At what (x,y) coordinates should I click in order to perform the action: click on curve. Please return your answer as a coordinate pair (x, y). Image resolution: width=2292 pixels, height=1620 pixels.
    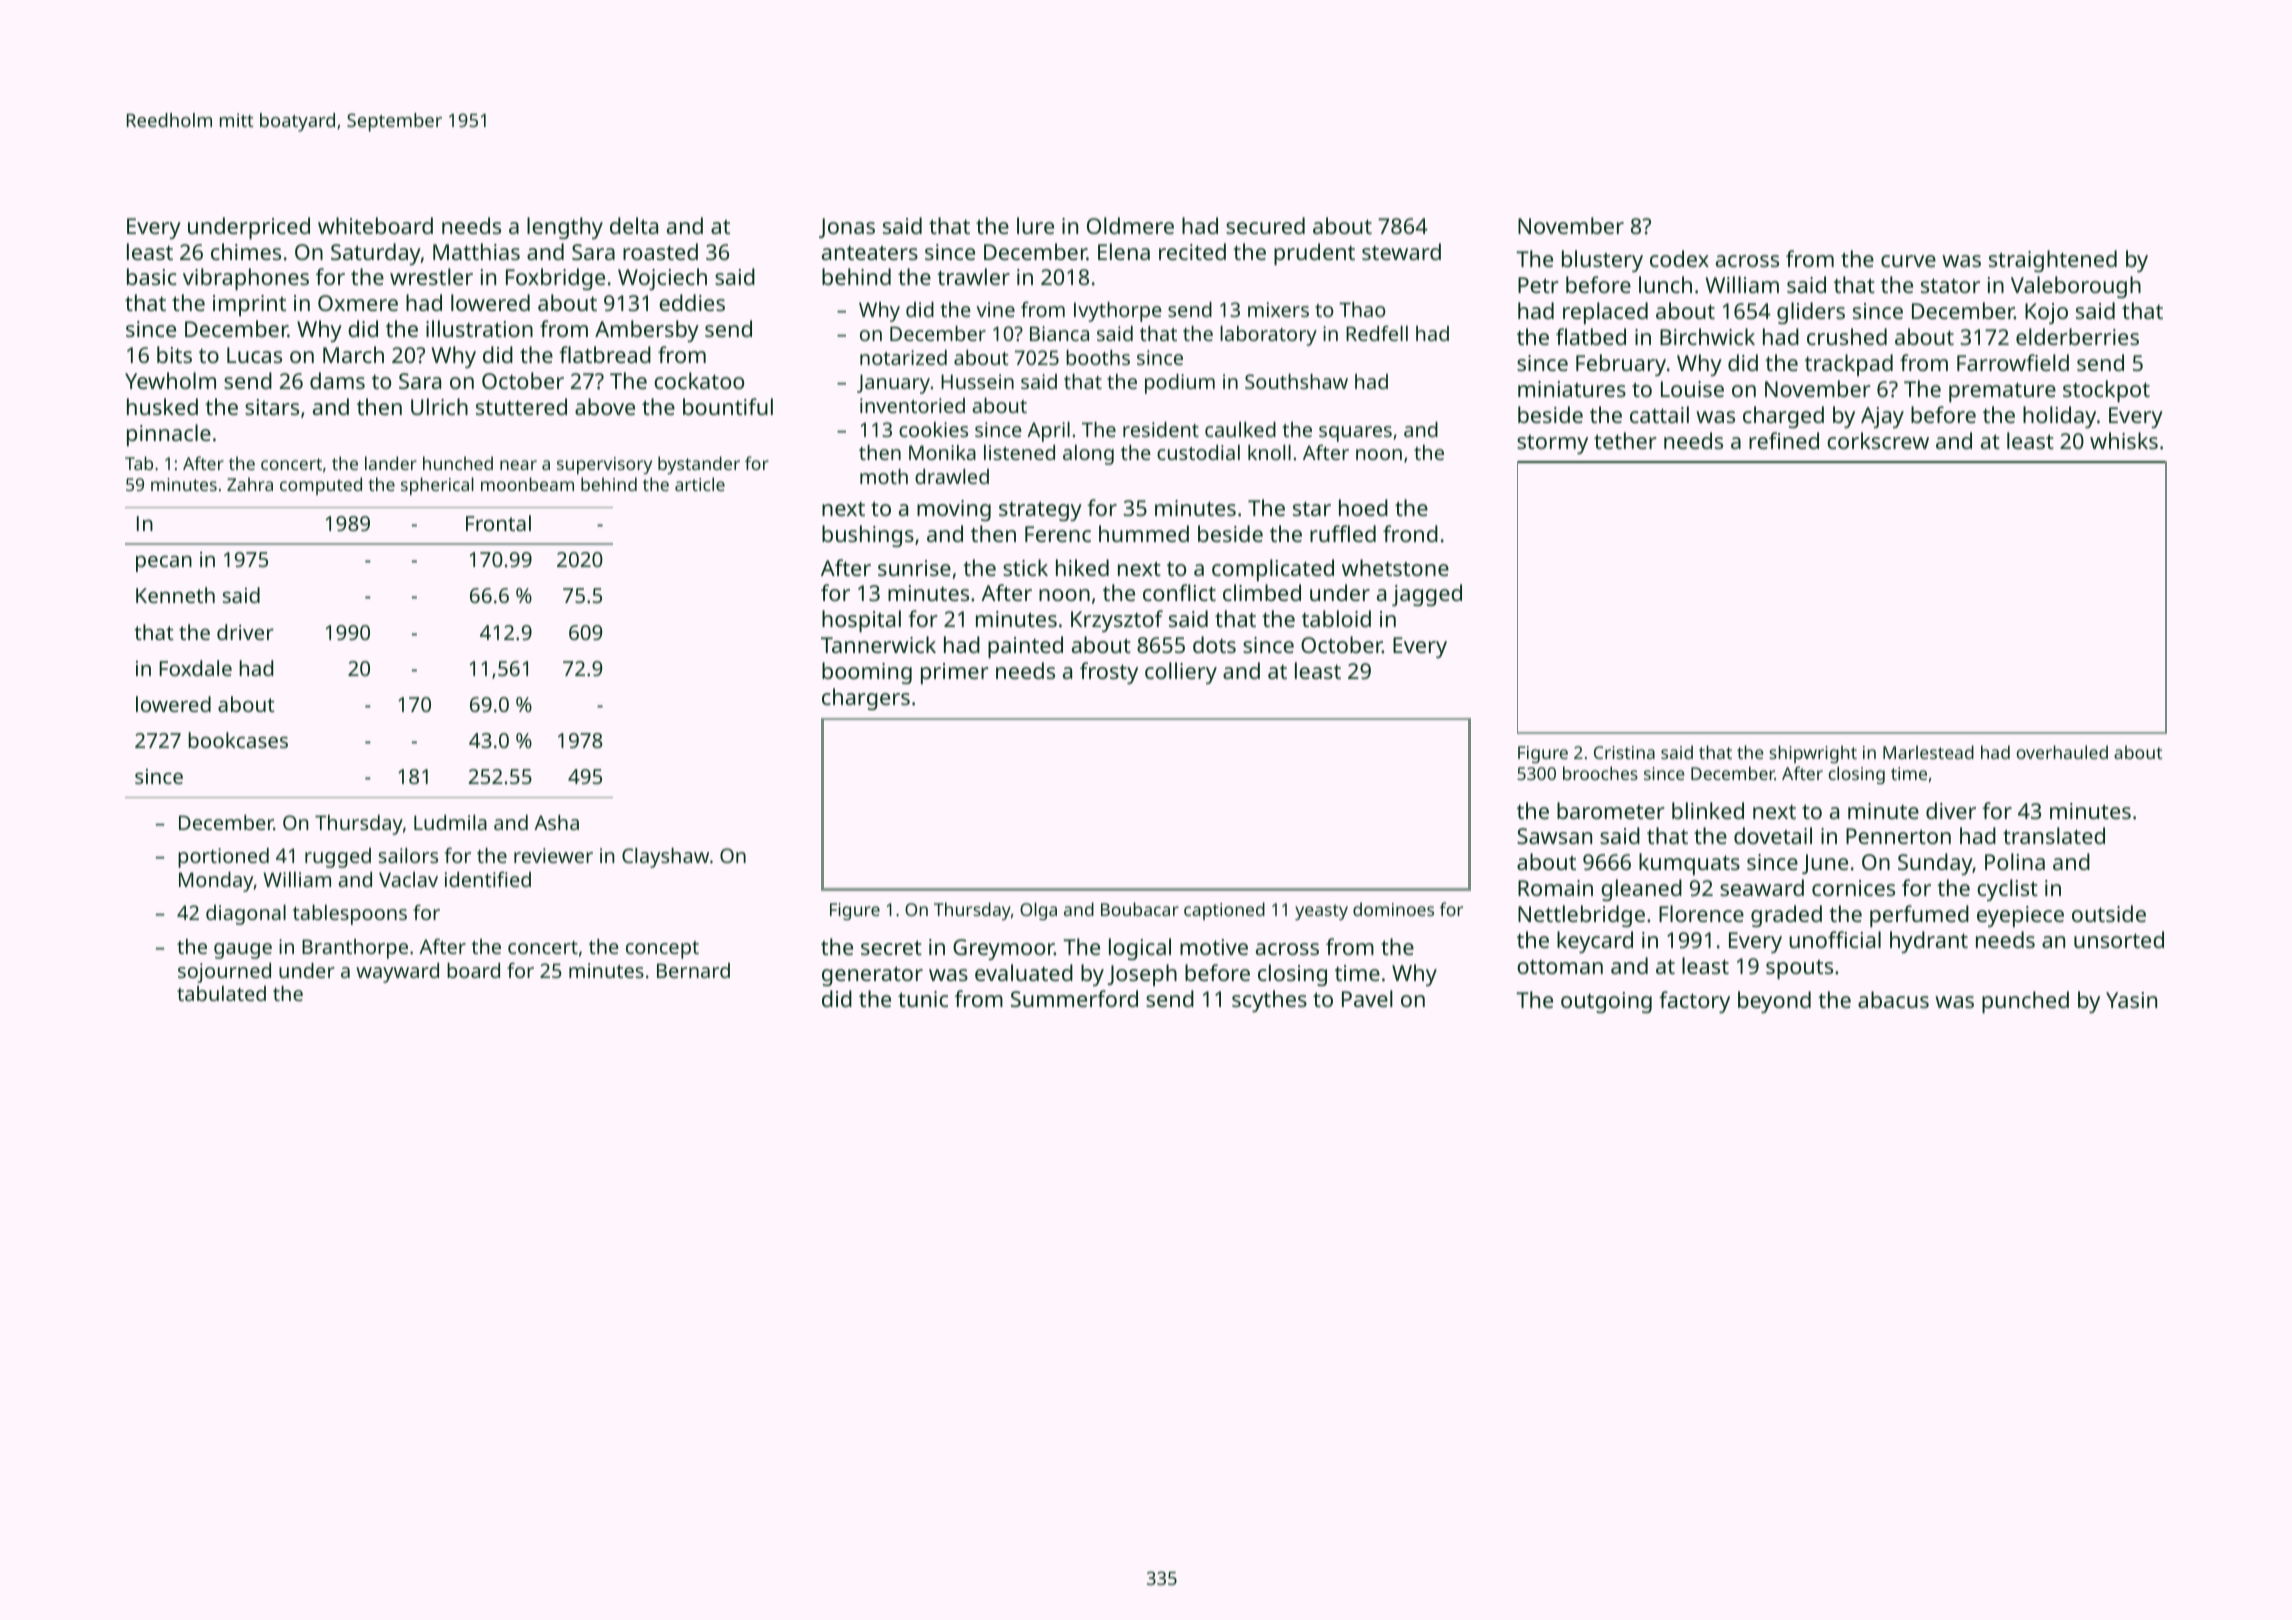
    Looking at the image, I should click on (1908, 261).
